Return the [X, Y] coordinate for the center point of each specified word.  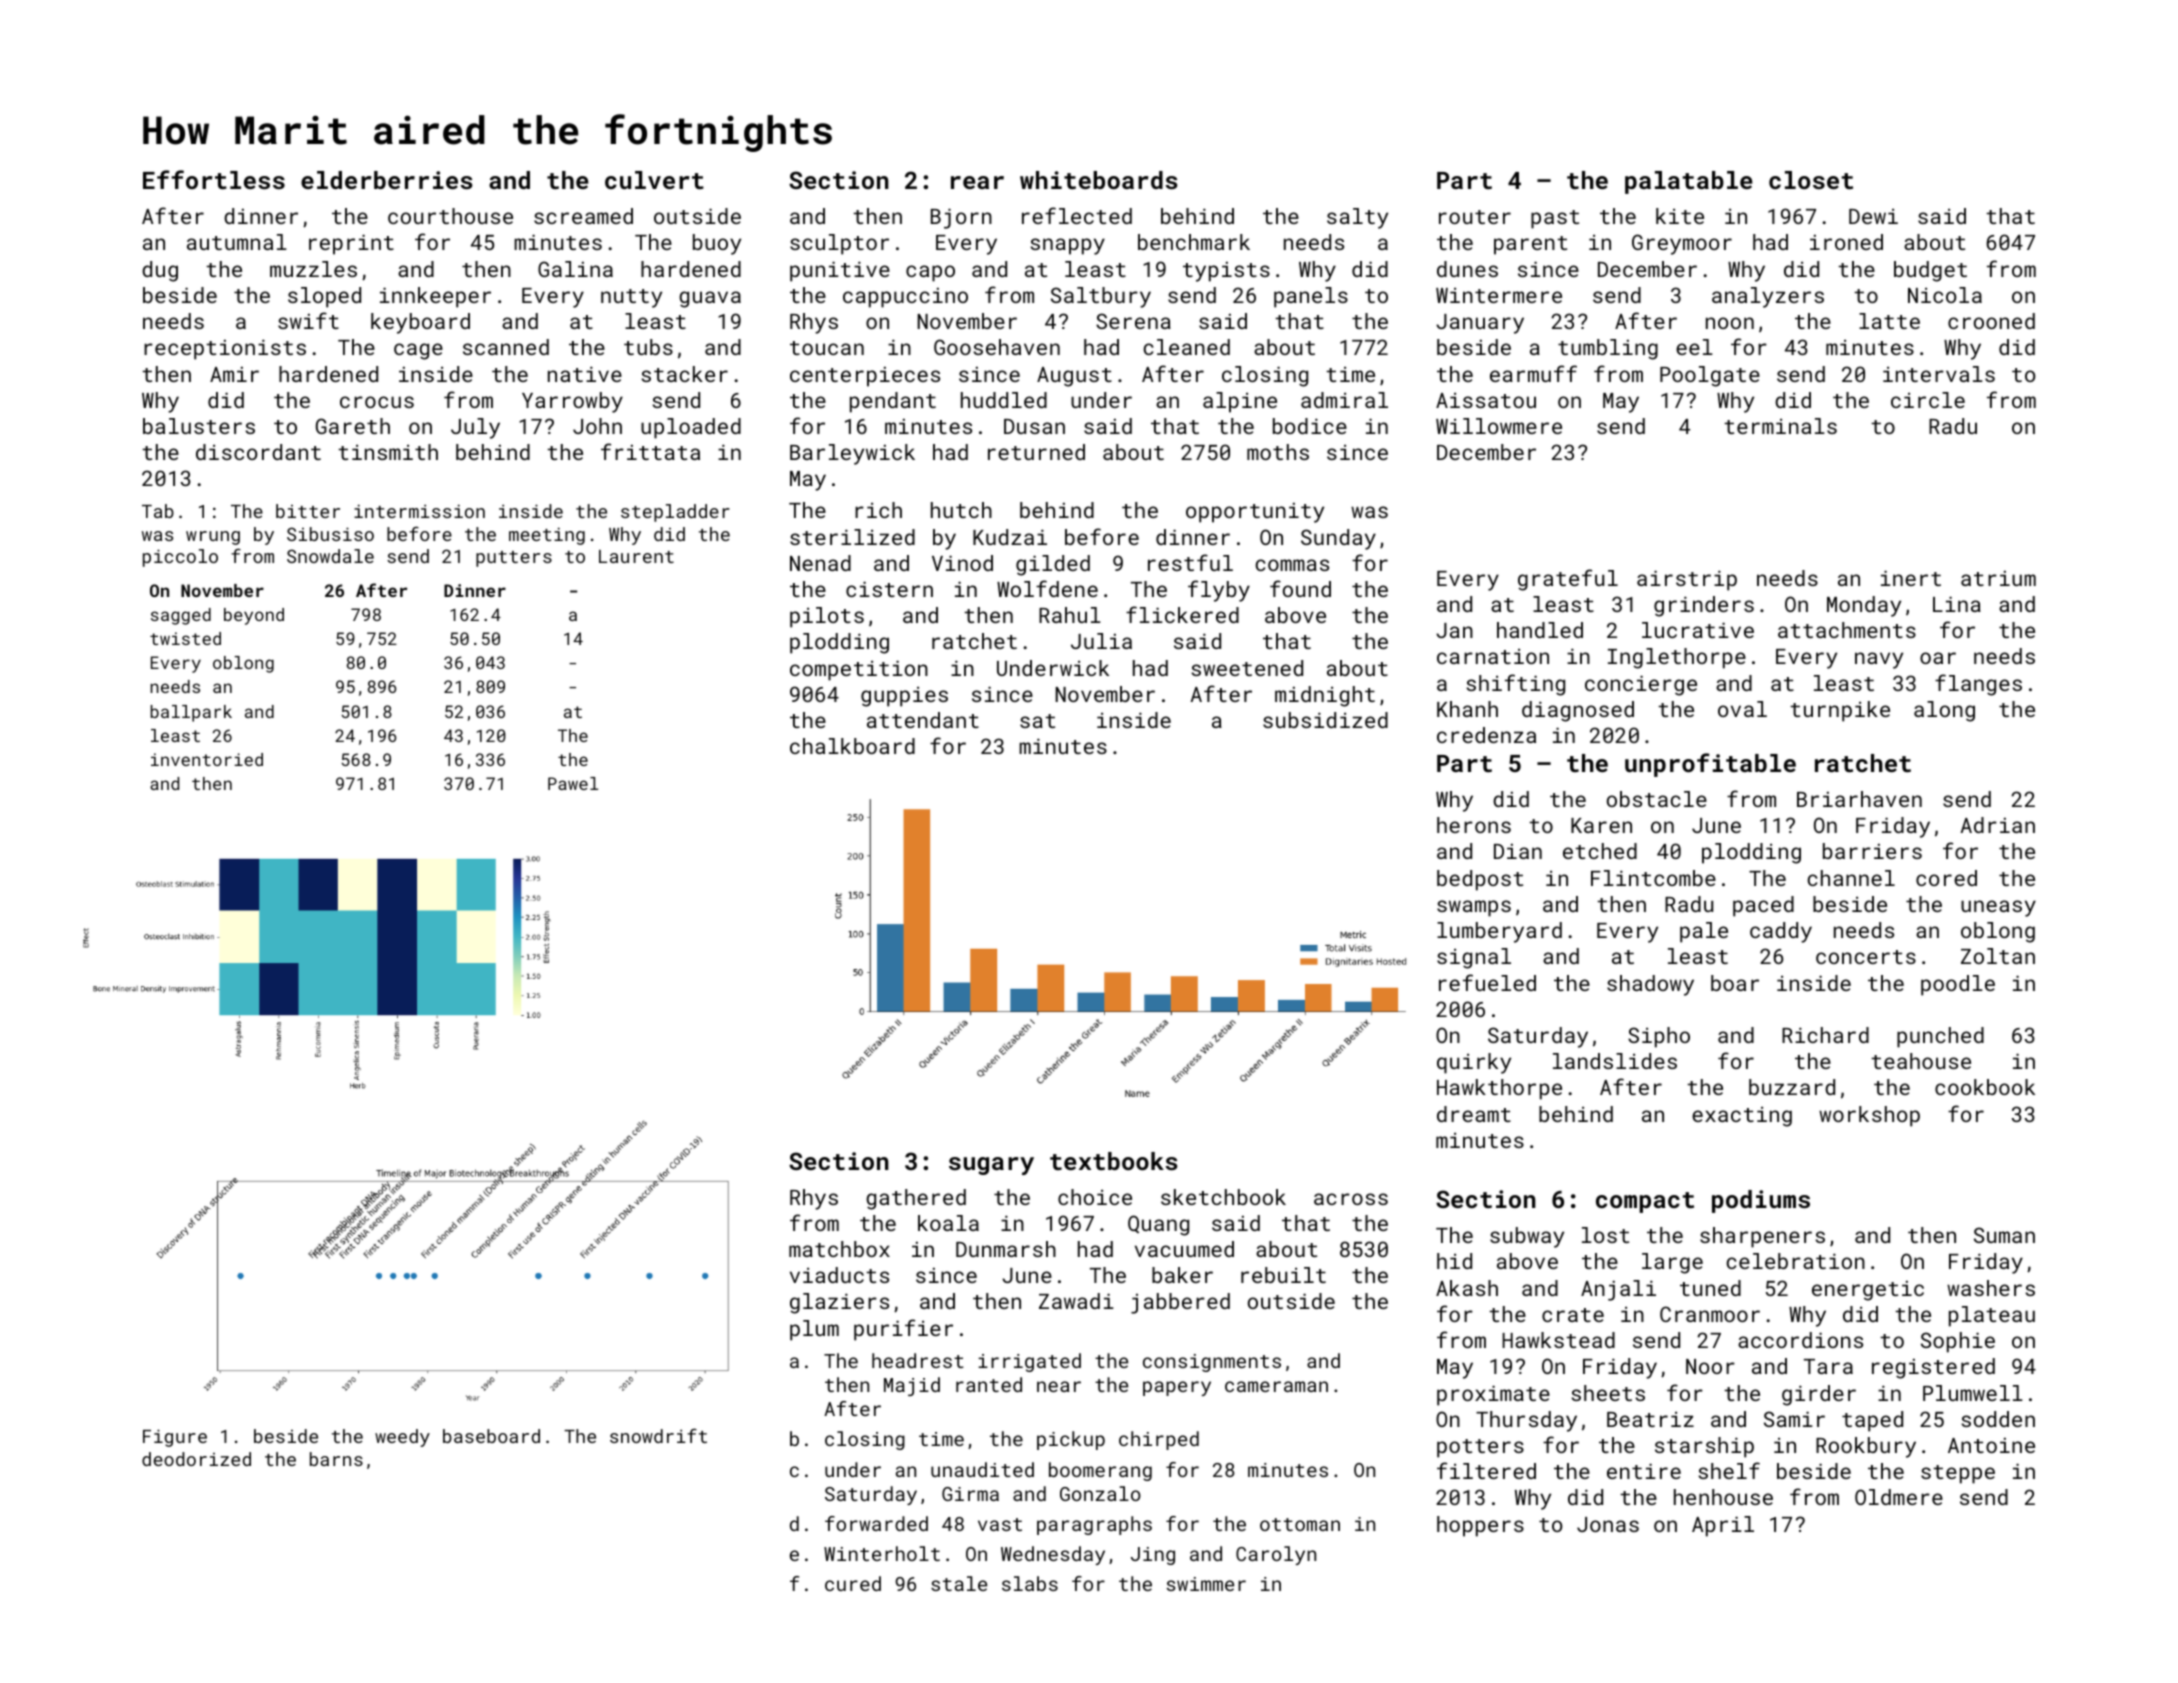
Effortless [214, 179]
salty [1357, 218]
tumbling [1608, 349]
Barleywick [852, 454]
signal [1474, 958]
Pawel [573, 783]
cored [1946, 878]
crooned [1991, 321]
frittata [650, 451]
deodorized [196, 1459]
